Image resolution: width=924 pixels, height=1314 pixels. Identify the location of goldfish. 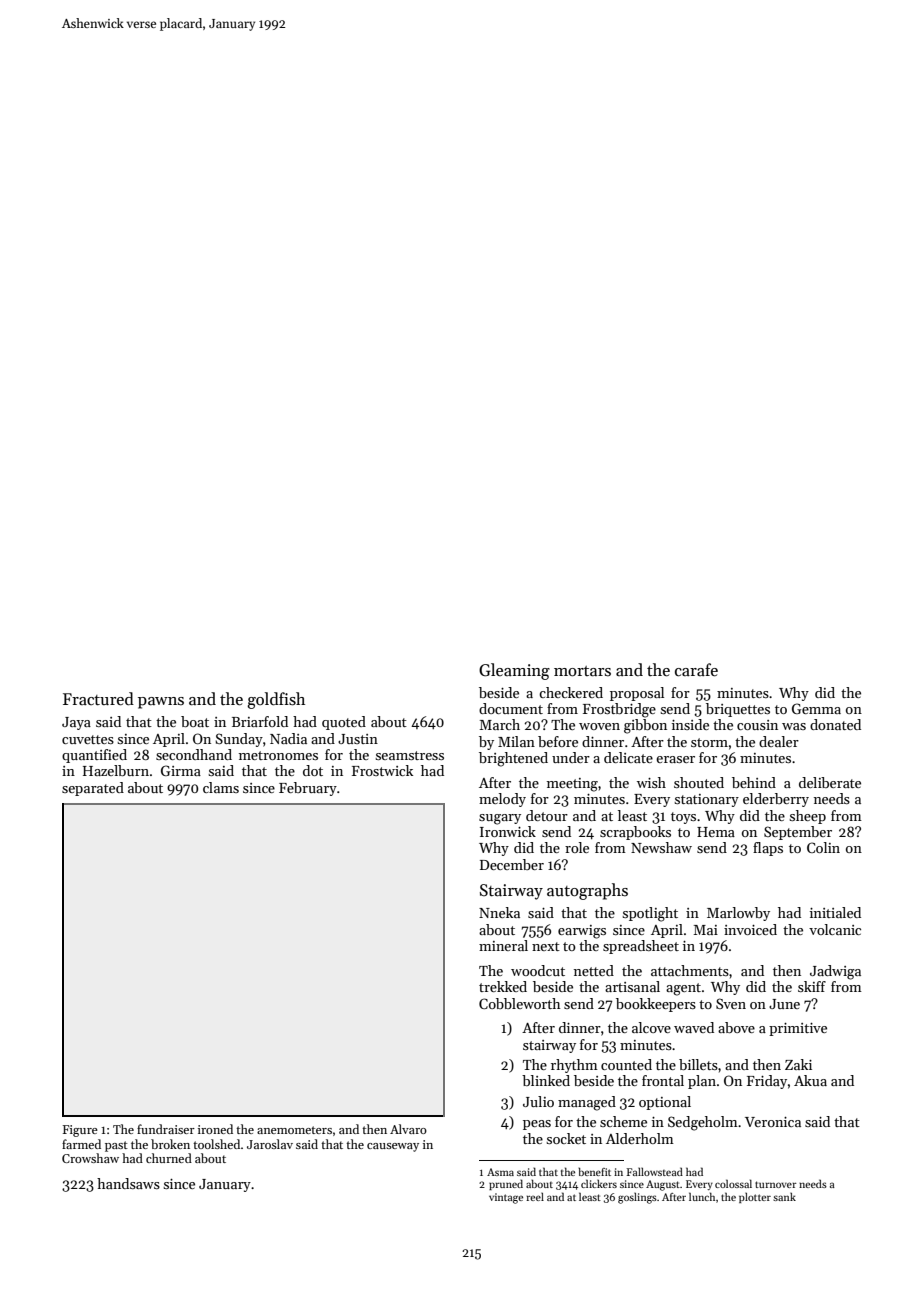
(276, 700).
